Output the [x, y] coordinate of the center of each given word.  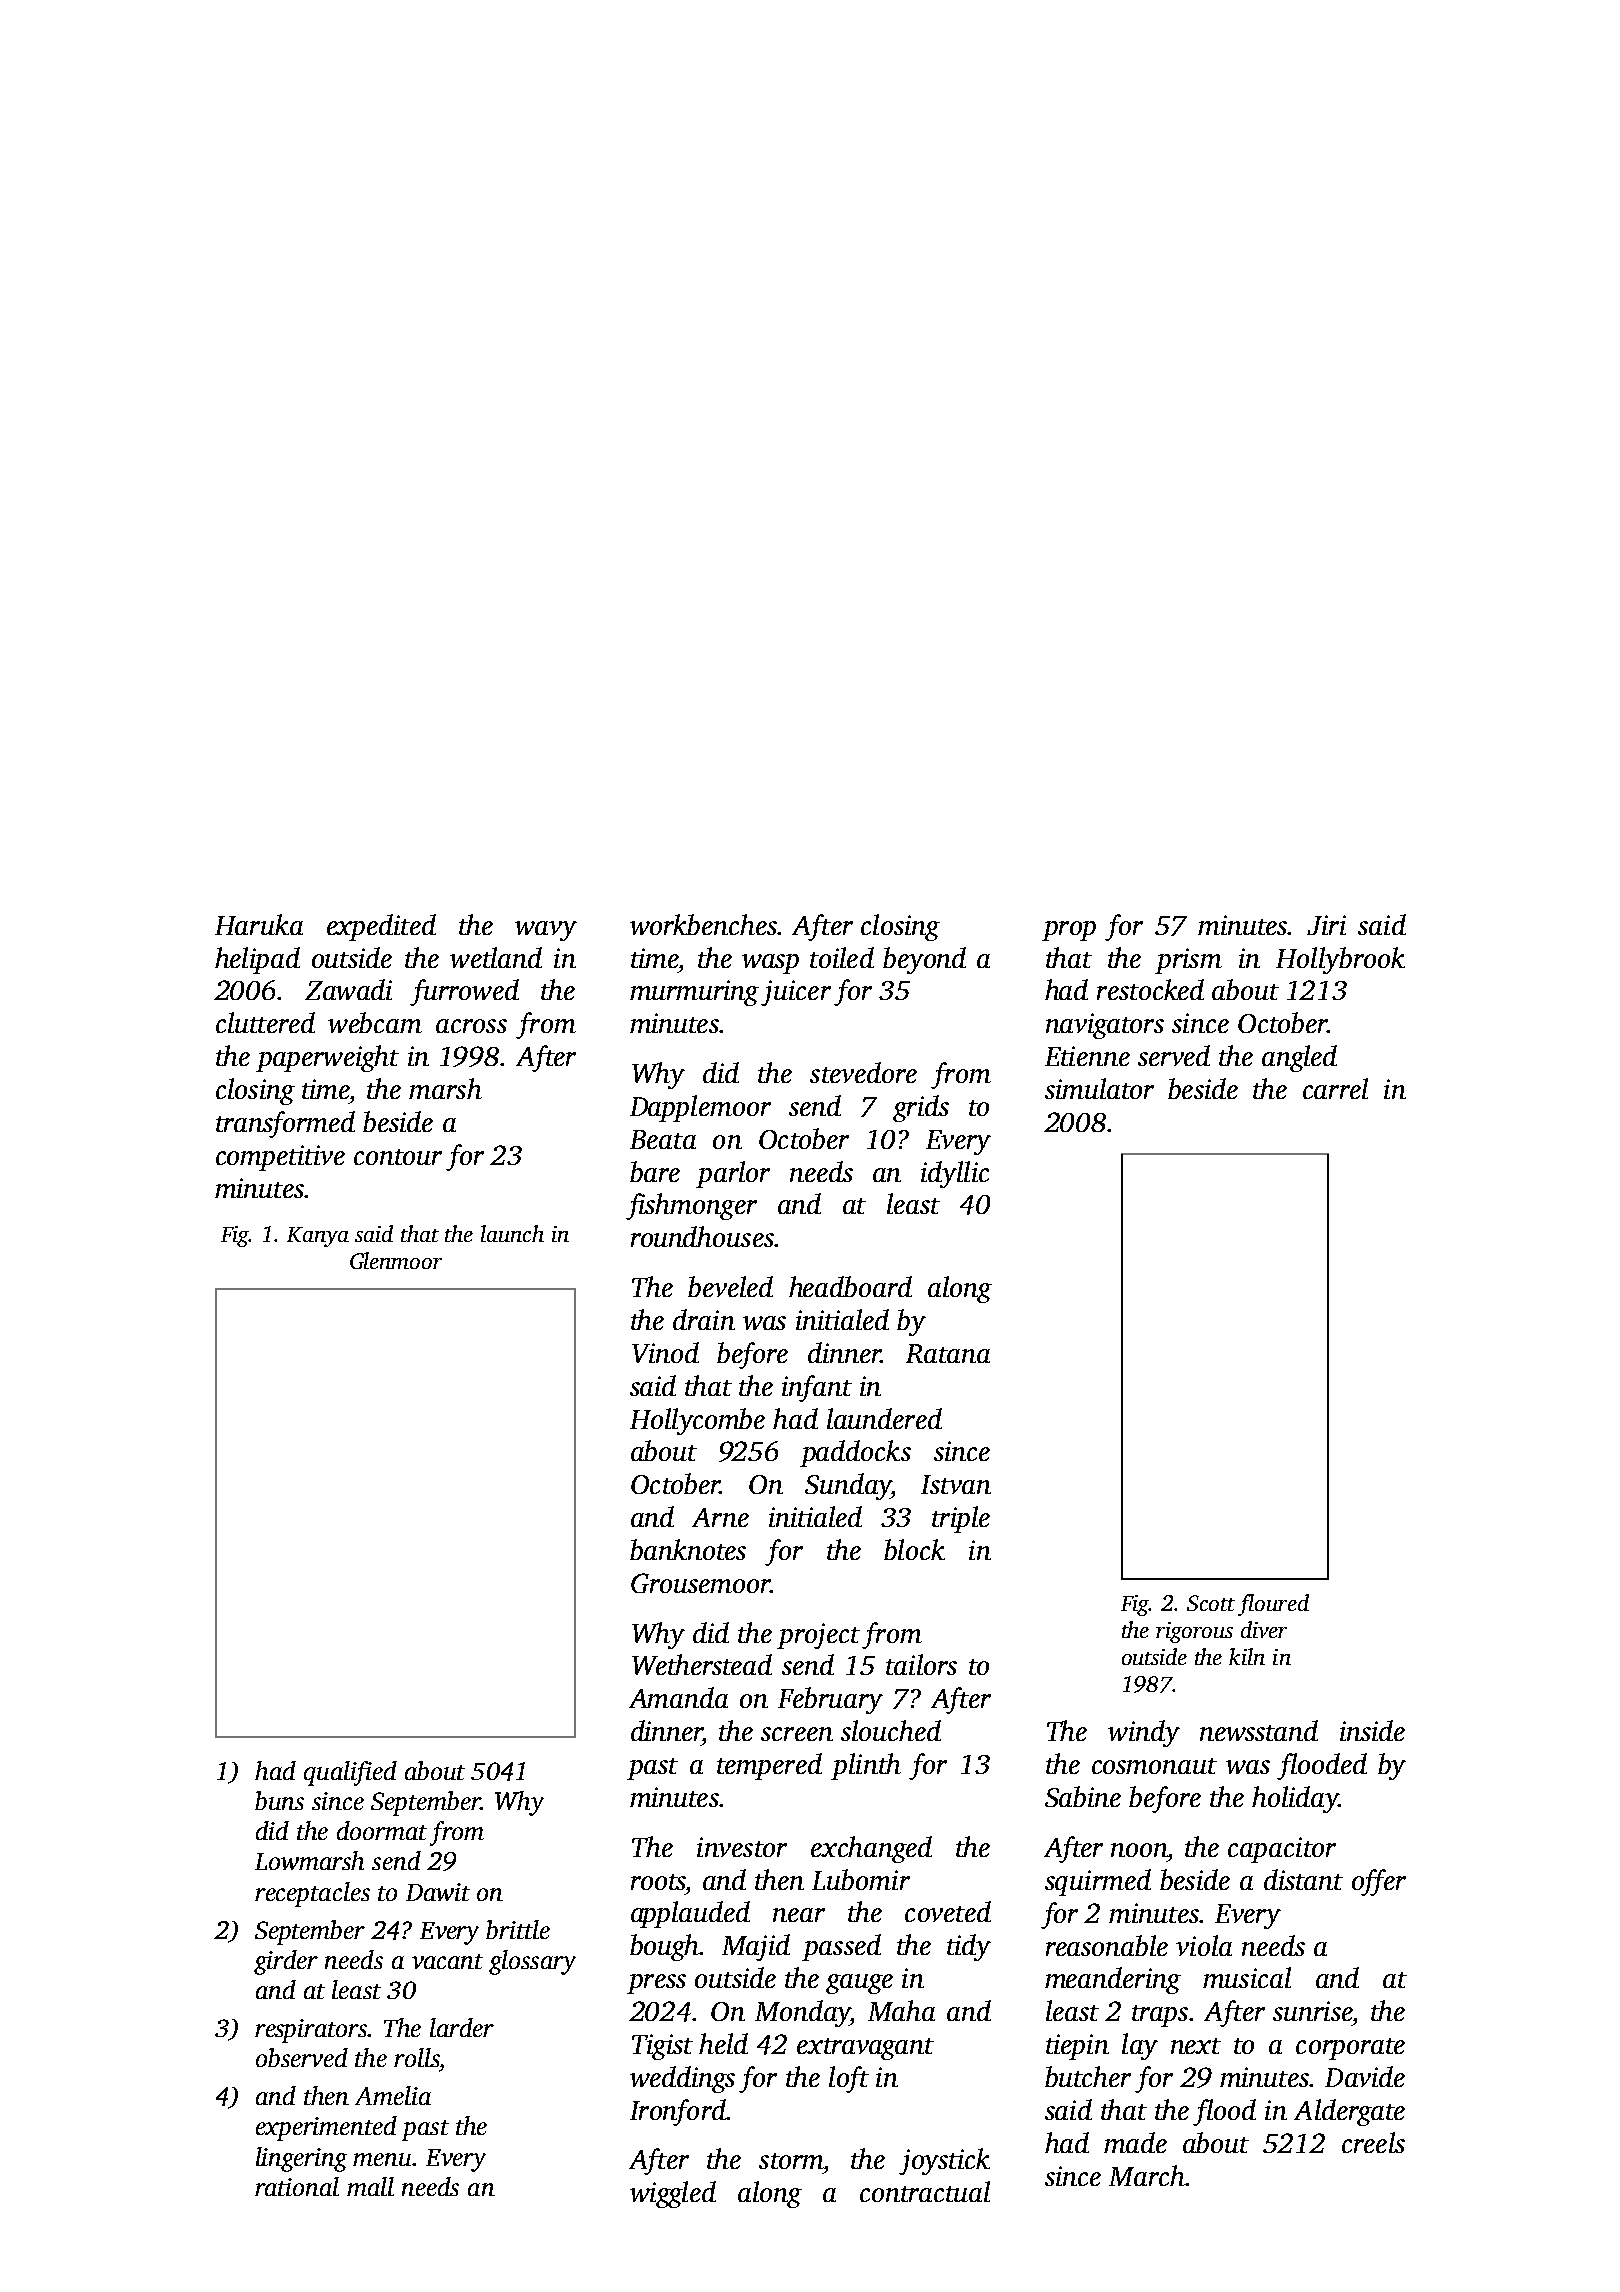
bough [664, 1947]
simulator [1099, 1088]
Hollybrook [1340, 960]
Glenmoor [396, 1260]
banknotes [688, 1549]
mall [370, 2186]
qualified [350, 1773]
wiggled [673, 2194]
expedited [381, 927]
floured [1273, 1605]
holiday [1295, 1799]
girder [286, 1962]
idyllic [955, 1174]
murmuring [694, 993]
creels [1373, 2142]
